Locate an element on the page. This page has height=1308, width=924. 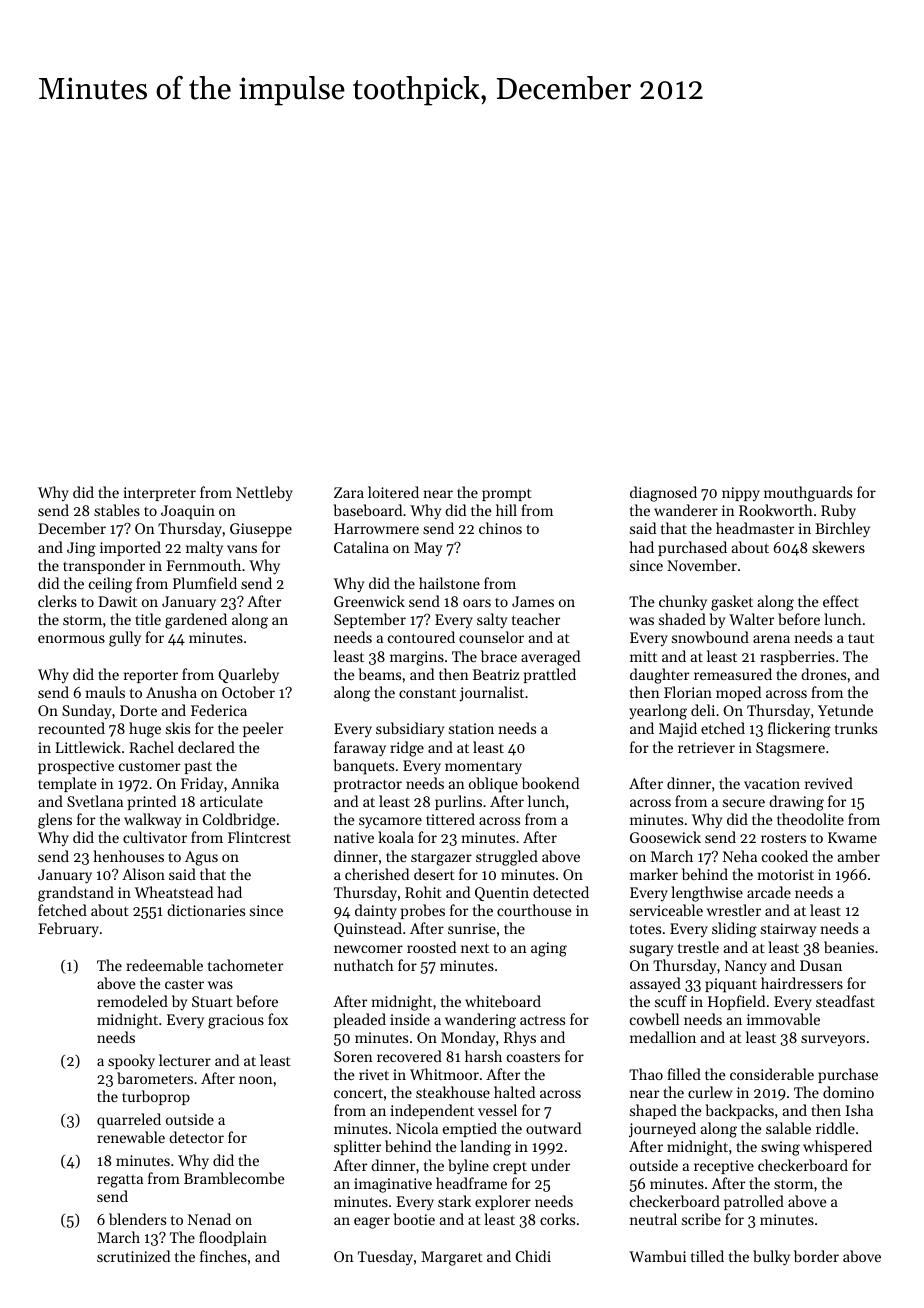
scribe is located at coordinates (701, 1219).
